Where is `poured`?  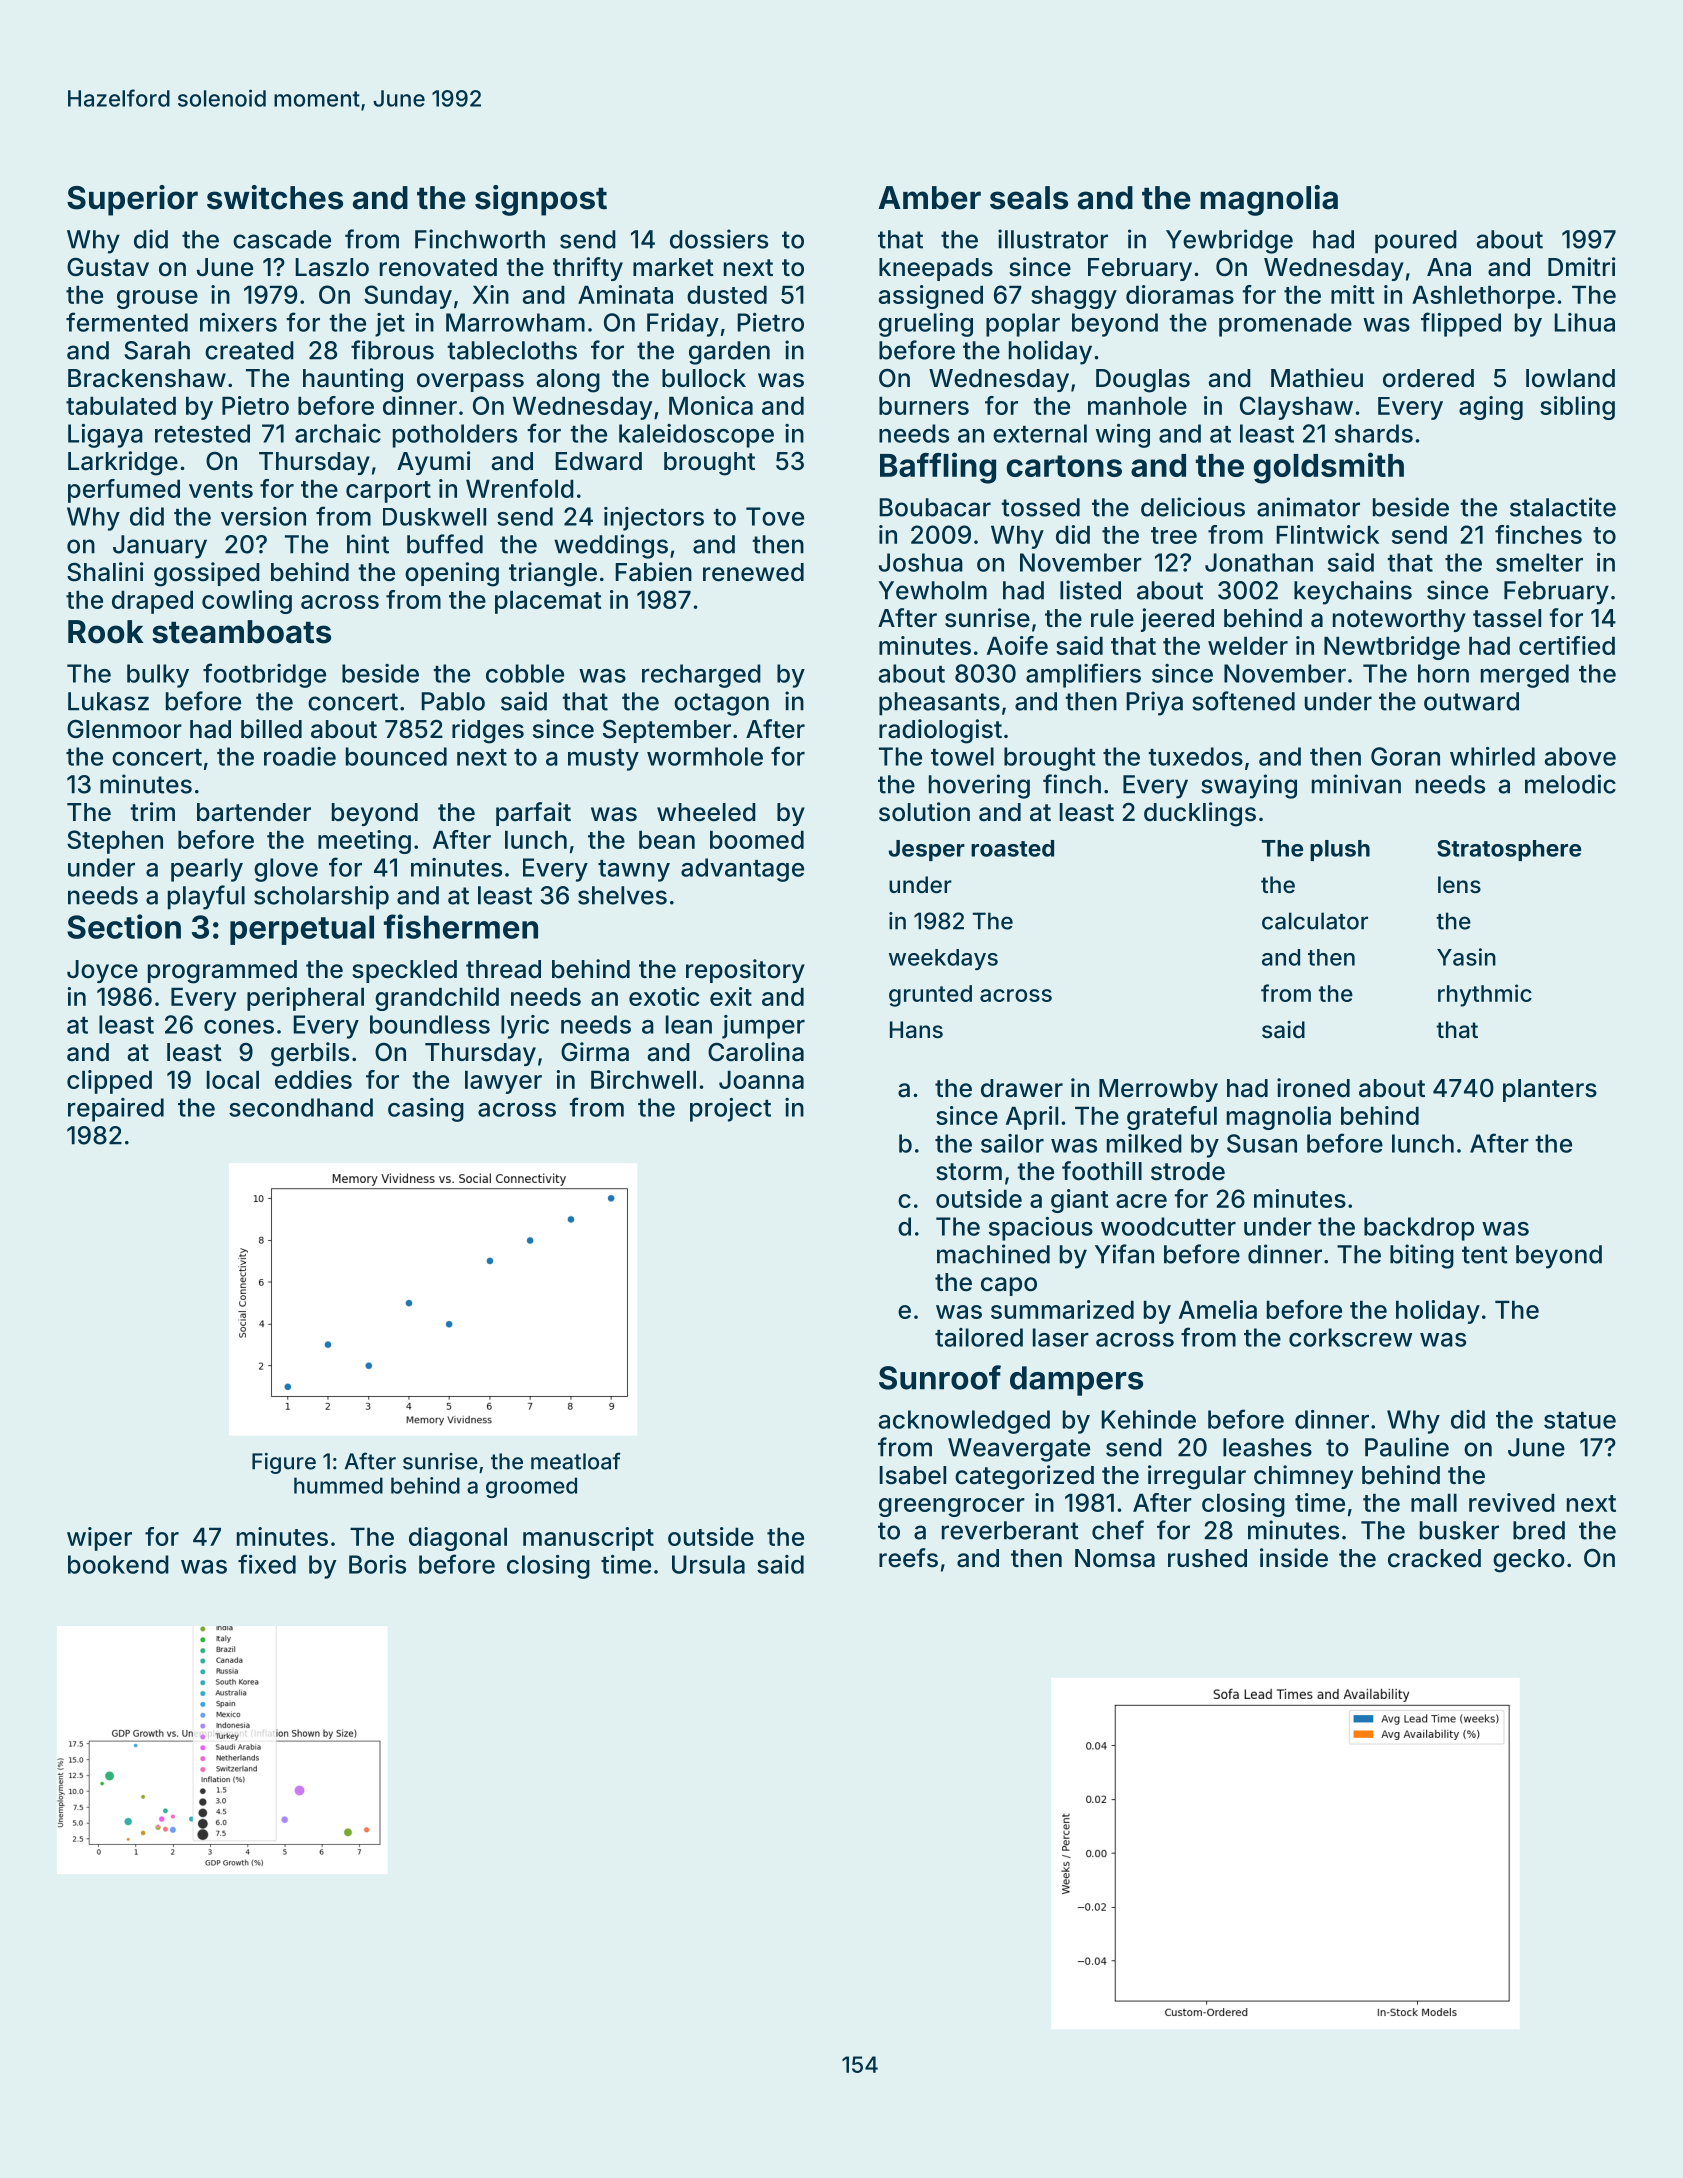
poured is located at coordinates (1416, 242).
